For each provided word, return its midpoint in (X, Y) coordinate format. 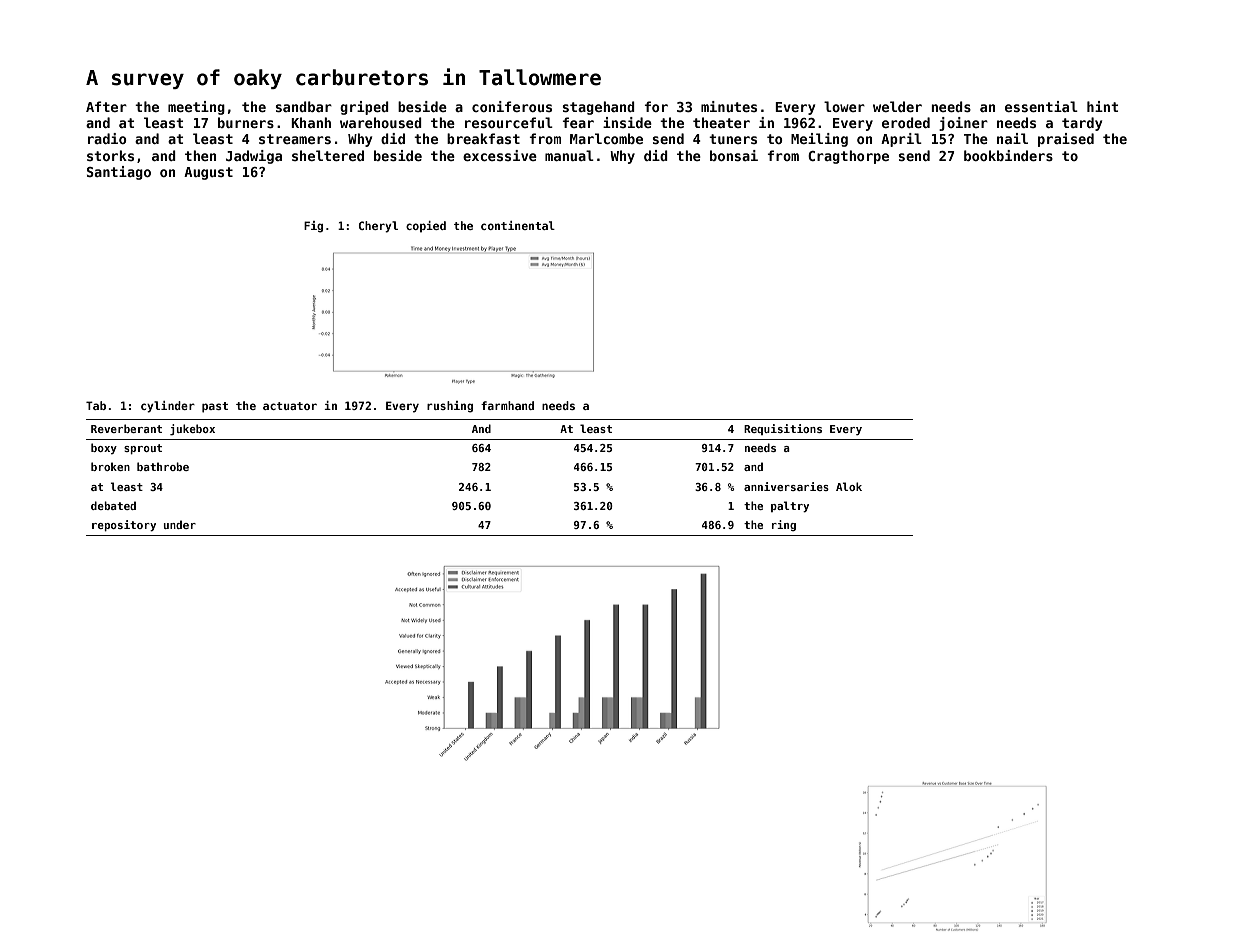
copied (426, 227)
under (180, 524)
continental (518, 225)
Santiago (119, 173)
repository (124, 525)
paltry (790, 506)
